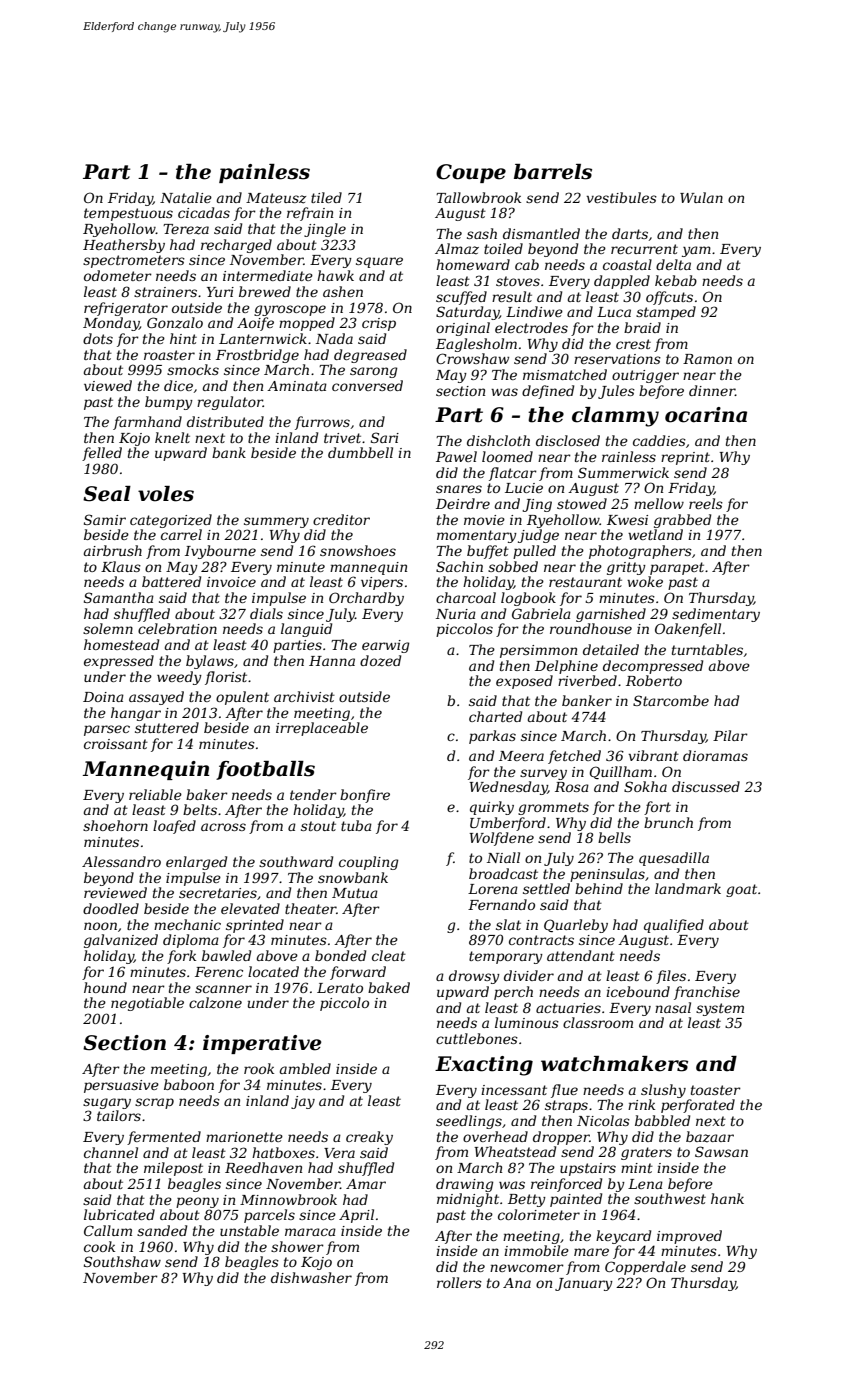 Image resolution: width=849 pixels, height=1400 pixels. Describe the element at coordinates (701, 197) in the screenshot. I see `Wulan` at that location.
